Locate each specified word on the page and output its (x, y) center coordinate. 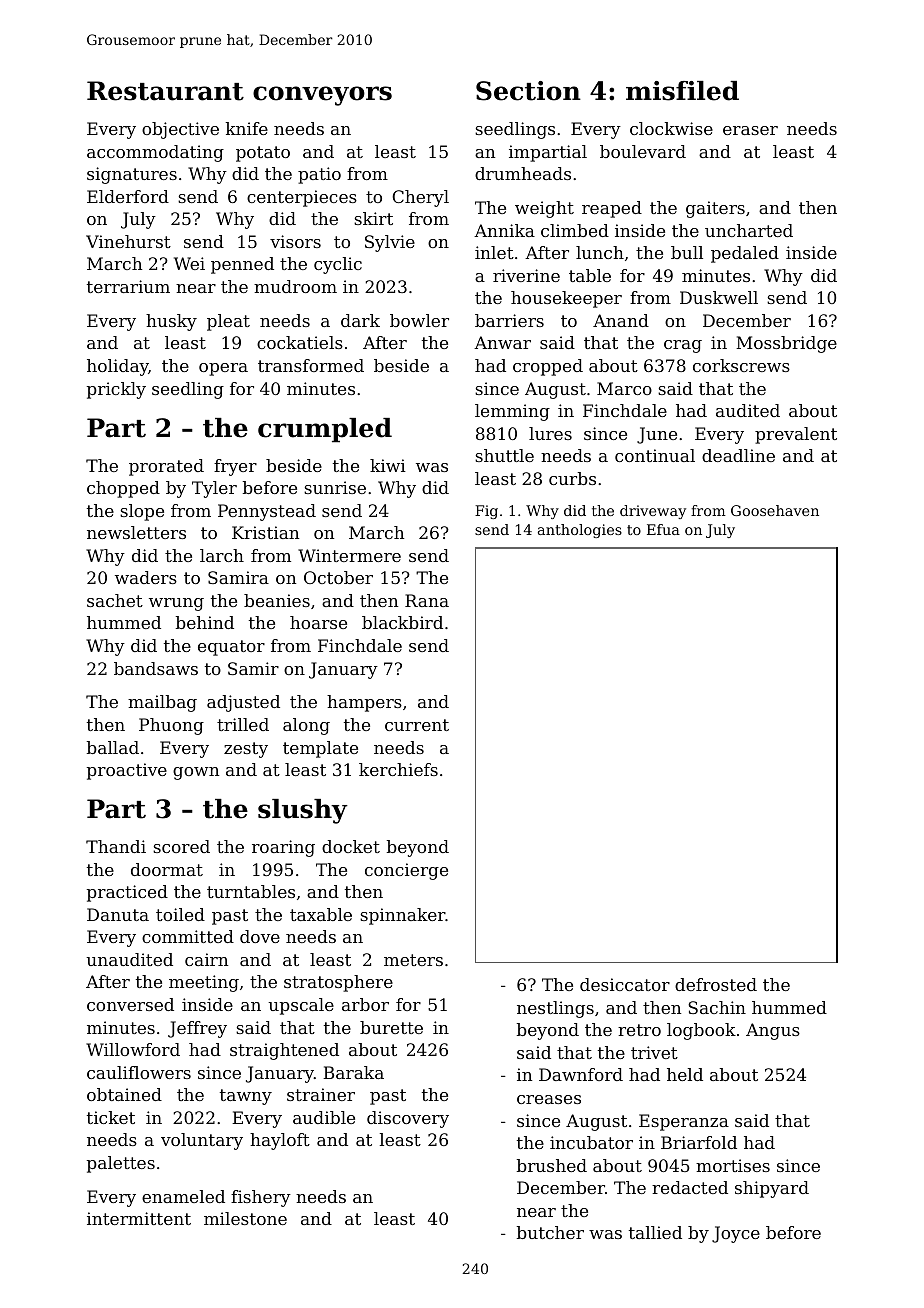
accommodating (155, 153)
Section (528, 91)
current (417, 725)
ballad (113, 747)
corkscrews (741, 365)
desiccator (625, 984)
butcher (550, 1232)
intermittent (139, 1218)
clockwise (671, 128)
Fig (486, 512)
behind (205, 622)
